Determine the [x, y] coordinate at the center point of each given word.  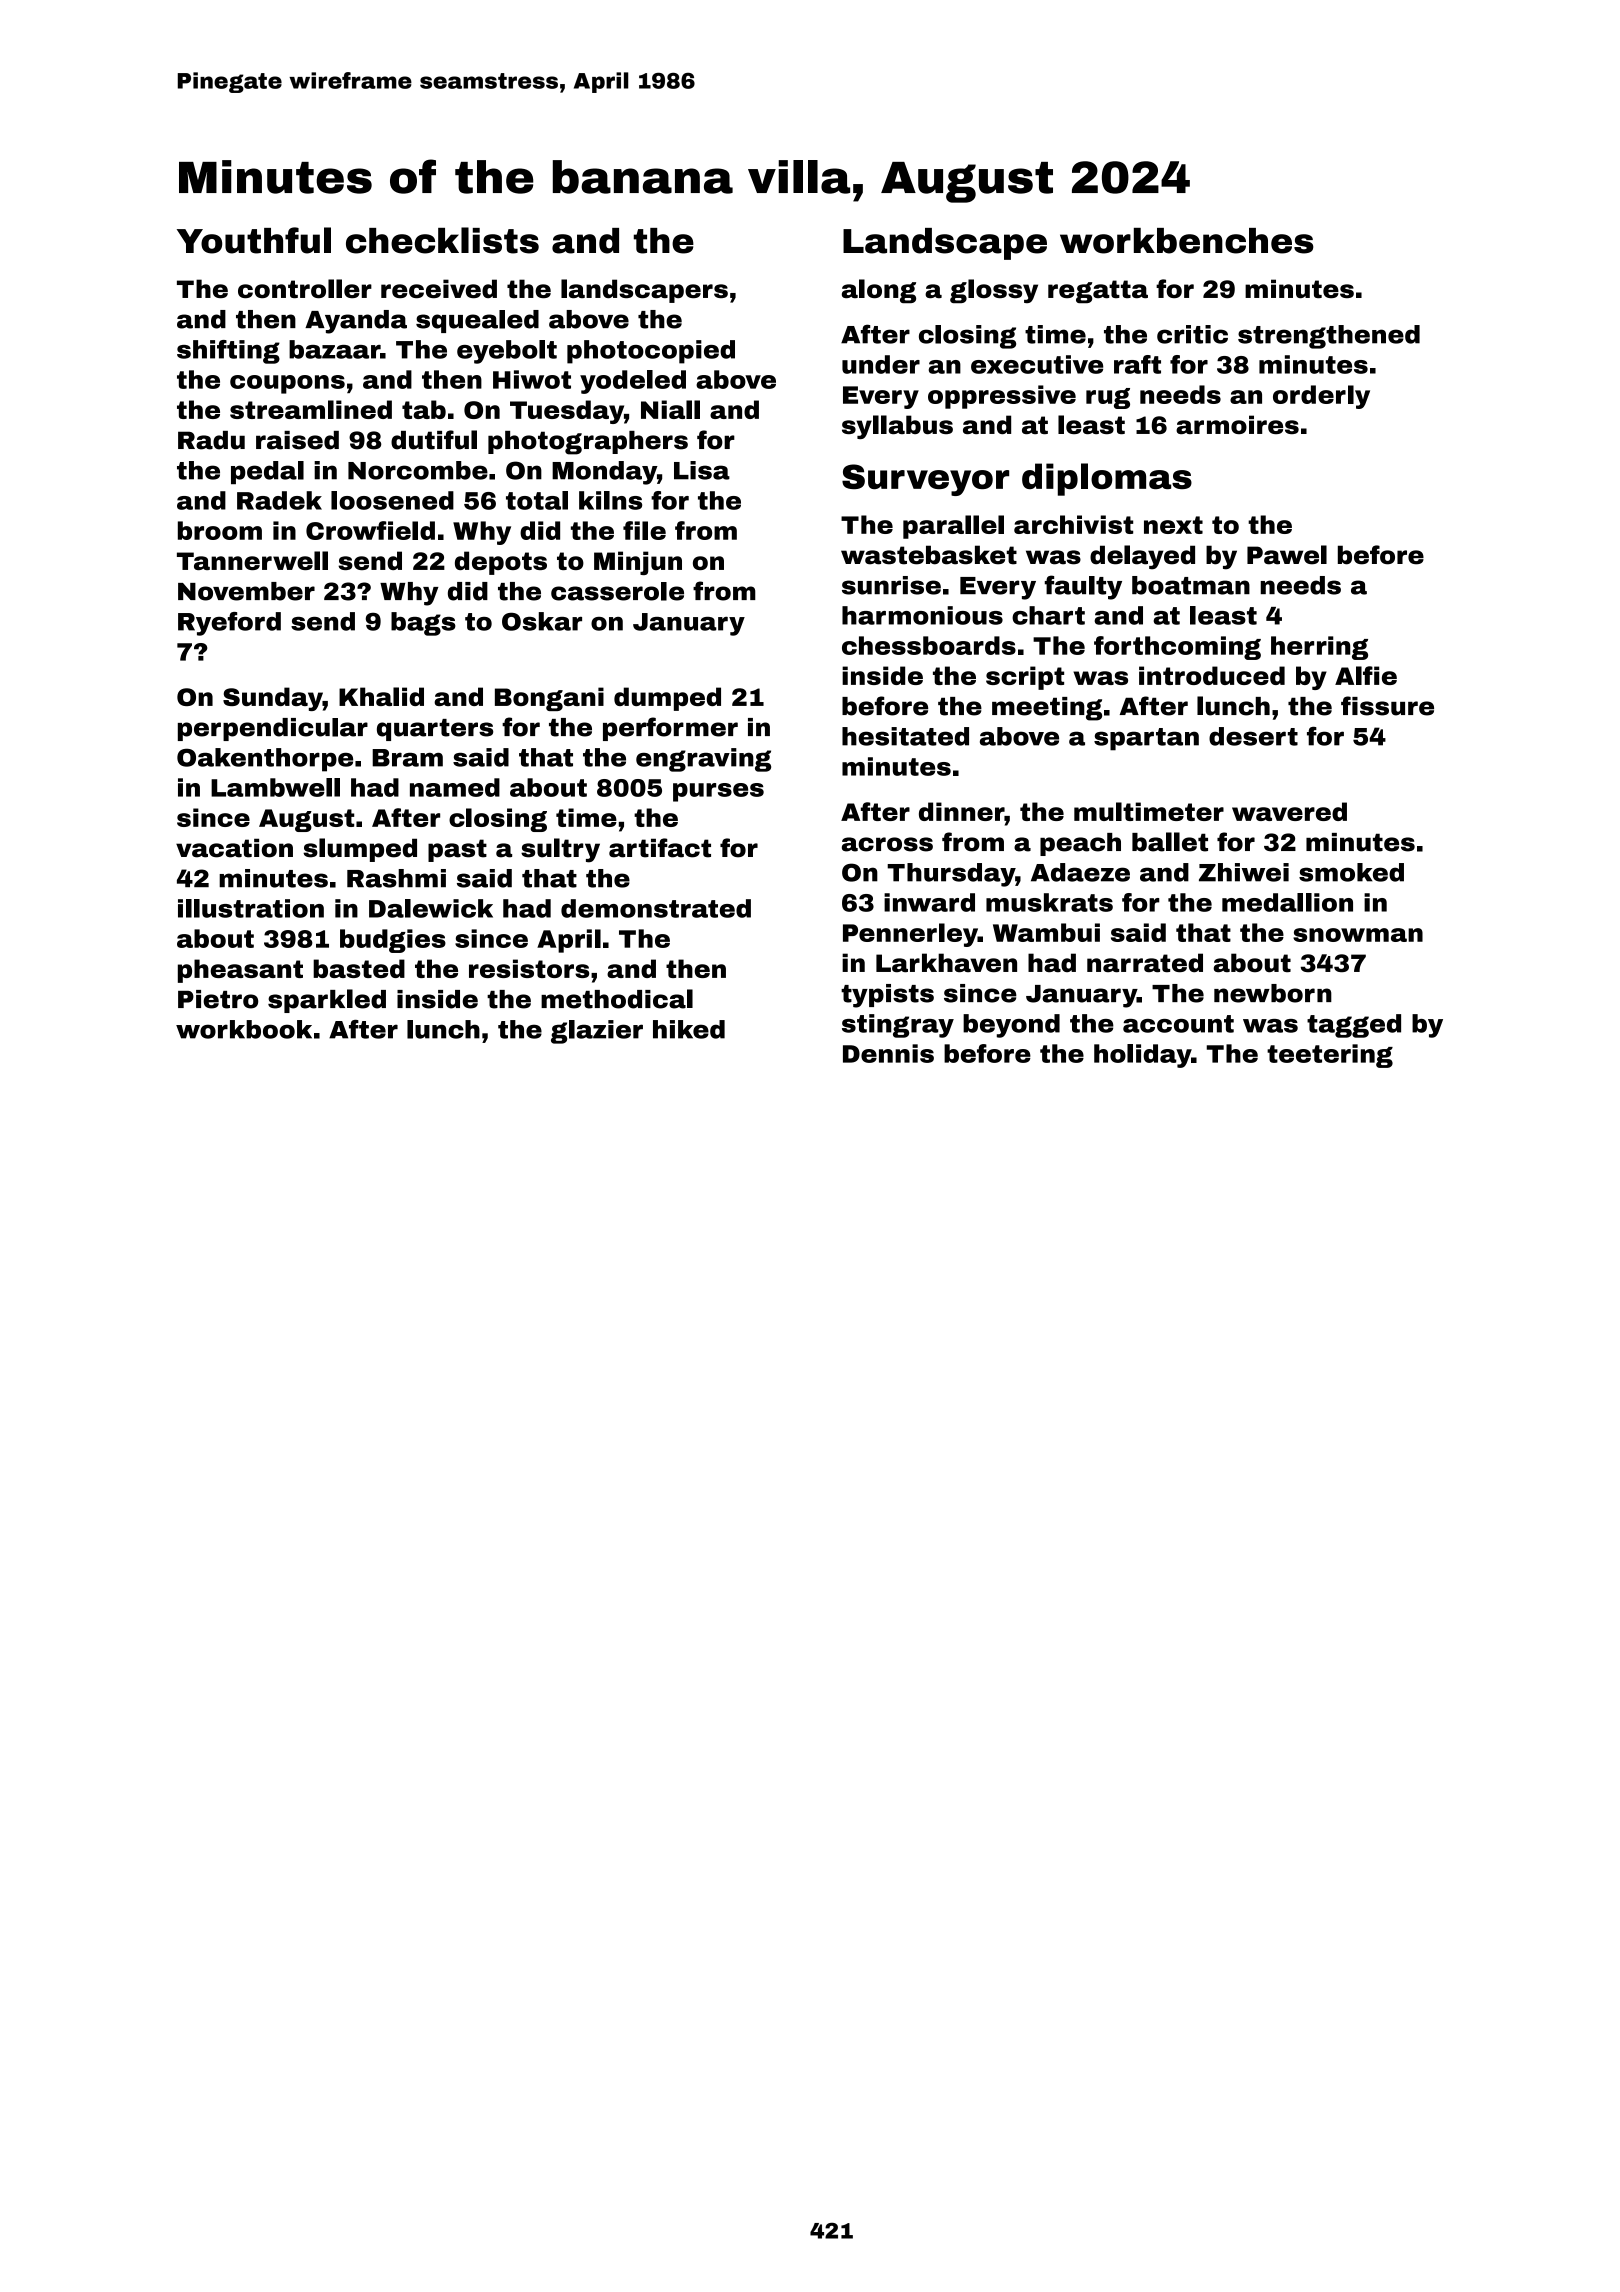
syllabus [897, 427]
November [246, 591]
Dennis [888, 1053]
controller [305, 289]
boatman [1191, 585]
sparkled [327, 1001]
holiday [1142, 1056]
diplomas [1107, 479]
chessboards [929, 645]
